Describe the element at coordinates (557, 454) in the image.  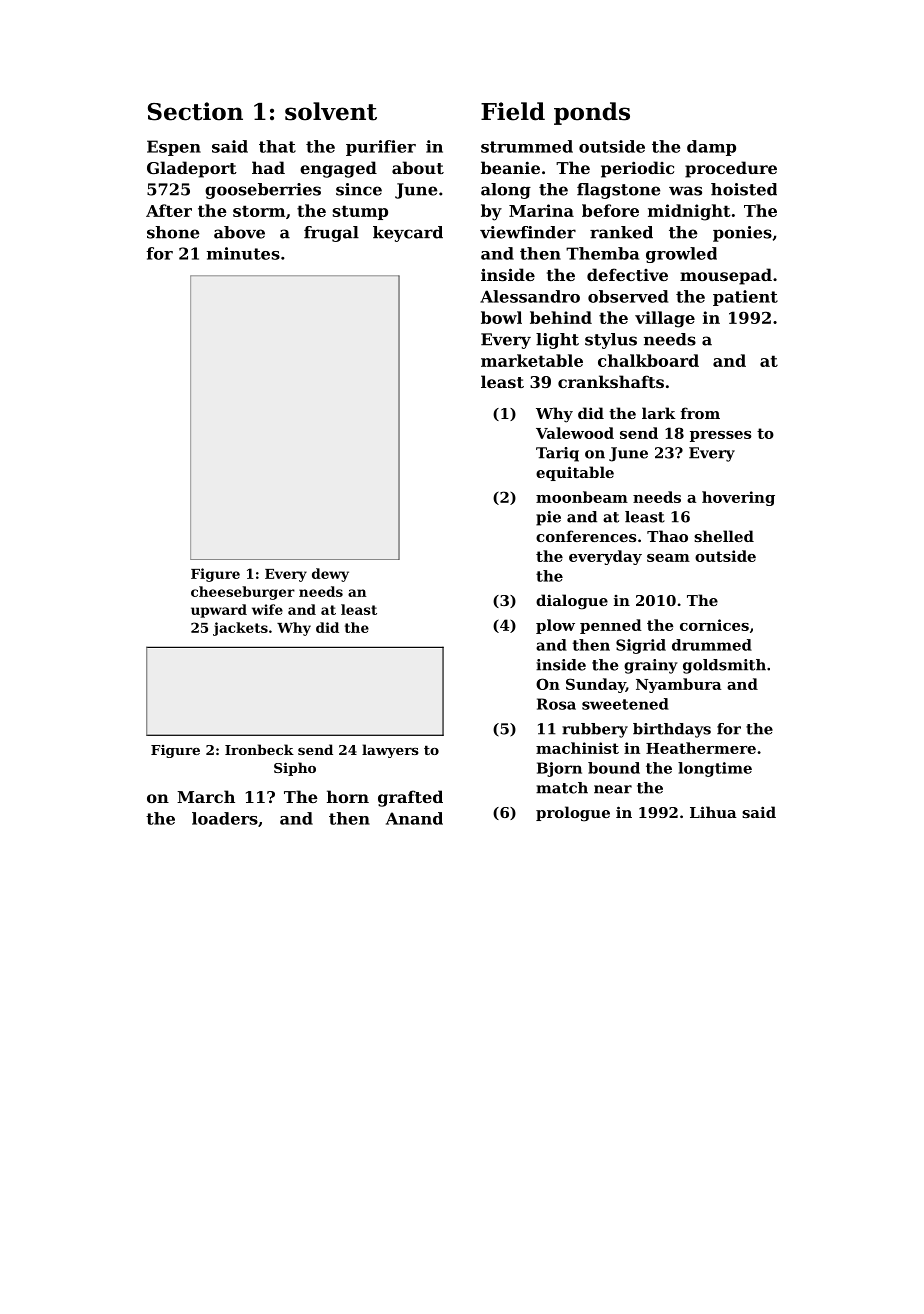
I see `Tariq` at that location.
